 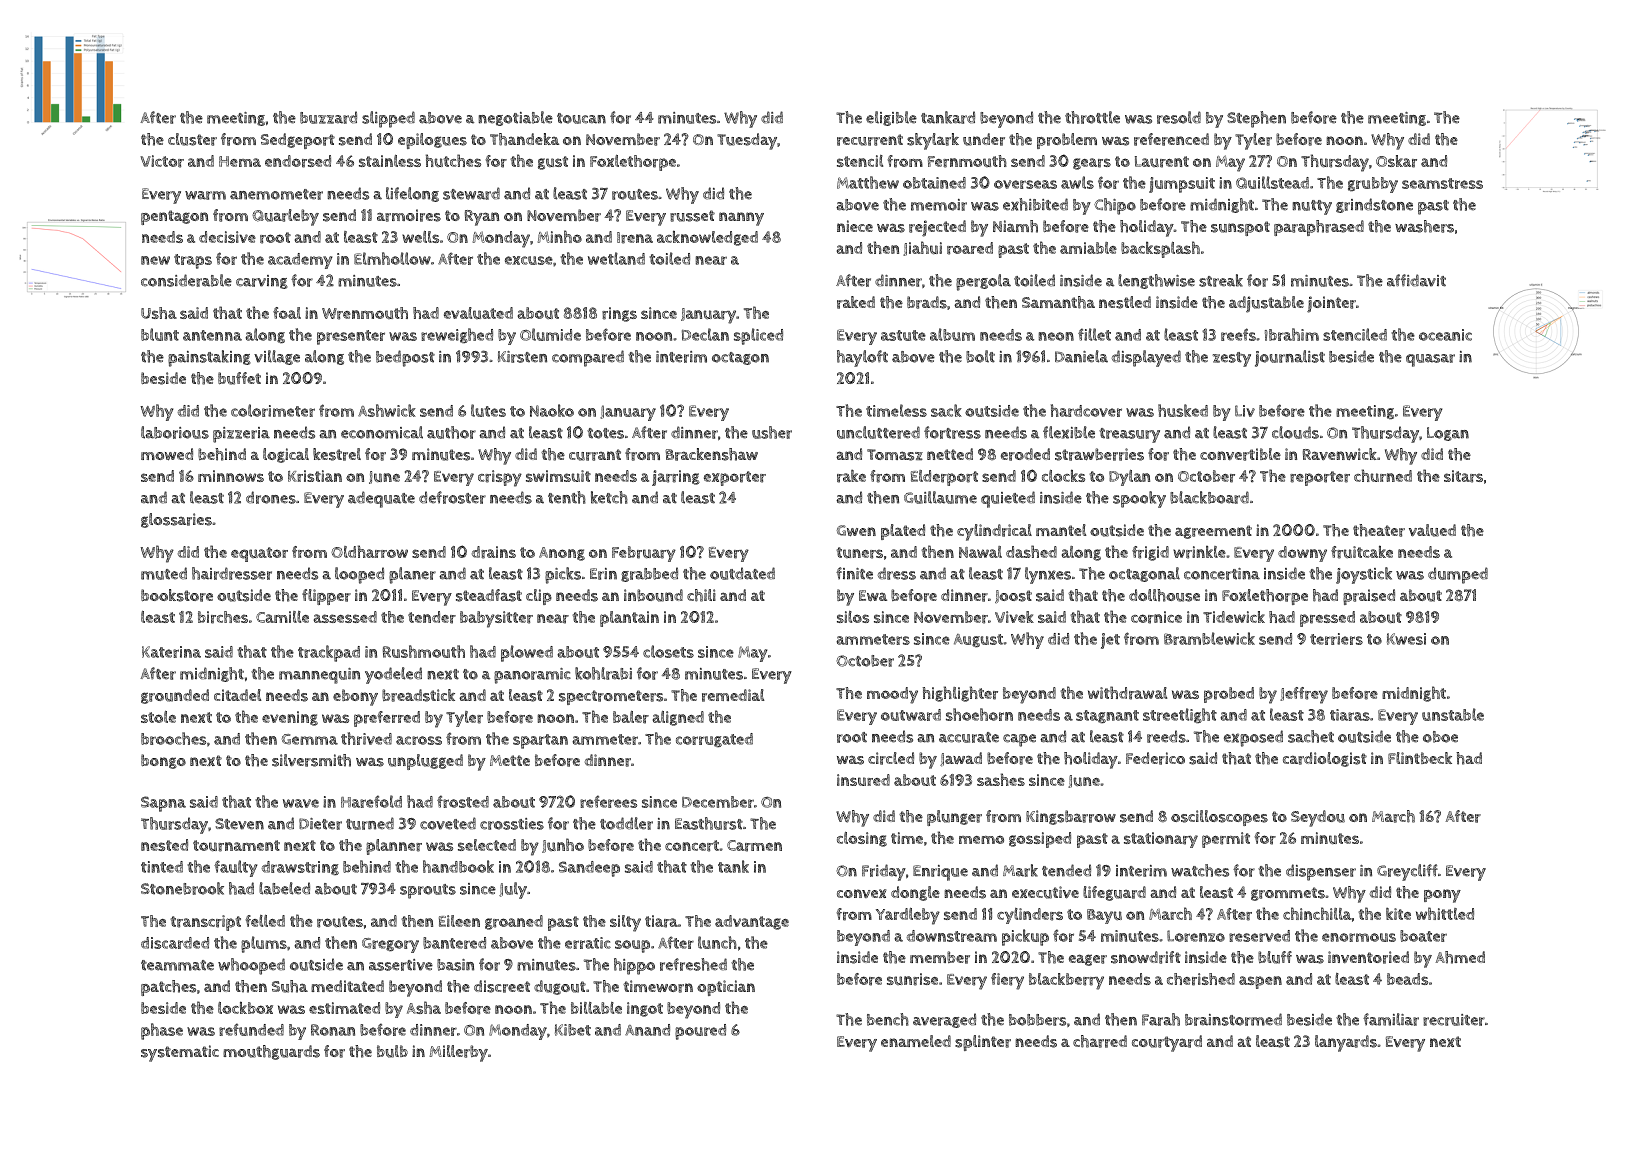 What do you see at coordinates (862, 839) in the screenshot?
I see `closing` at bounding box center [862, 839].
